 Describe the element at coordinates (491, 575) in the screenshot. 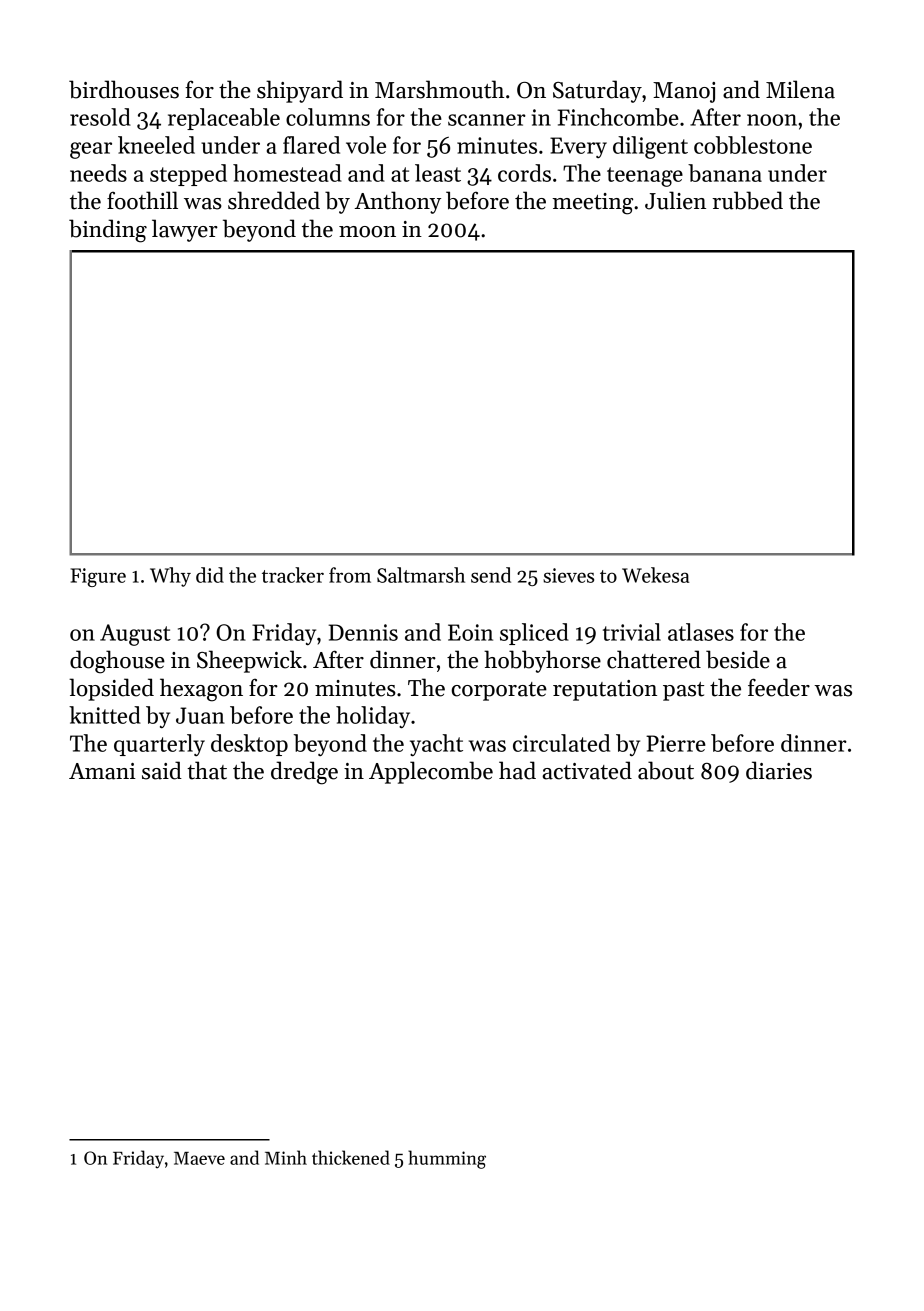

I see `send` at that location.
